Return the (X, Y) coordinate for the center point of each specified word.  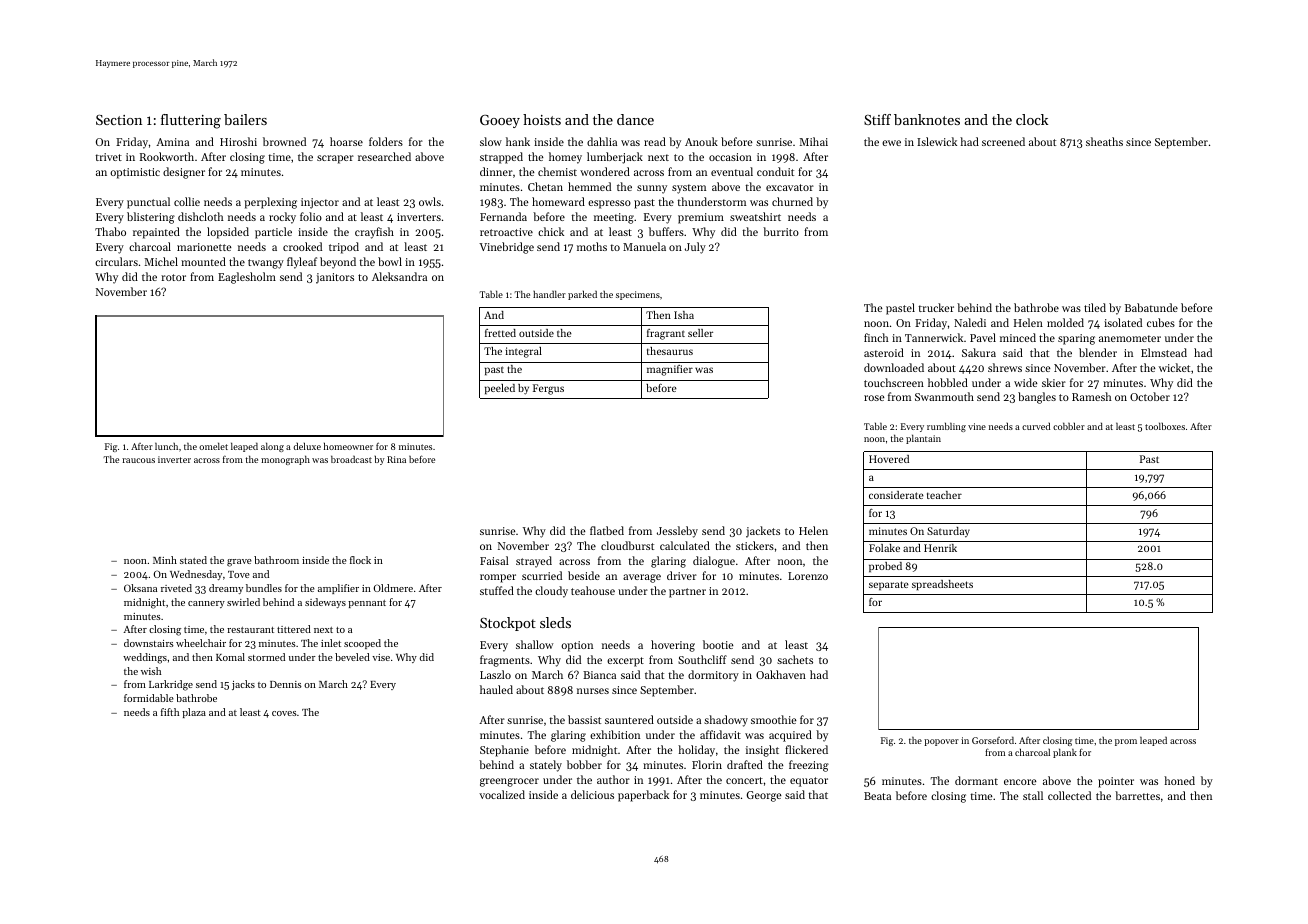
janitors (335, 278)
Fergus (548, 389)
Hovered (889, 459)
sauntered (629, 719)
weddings (145, 658)
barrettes (1137, 795)
